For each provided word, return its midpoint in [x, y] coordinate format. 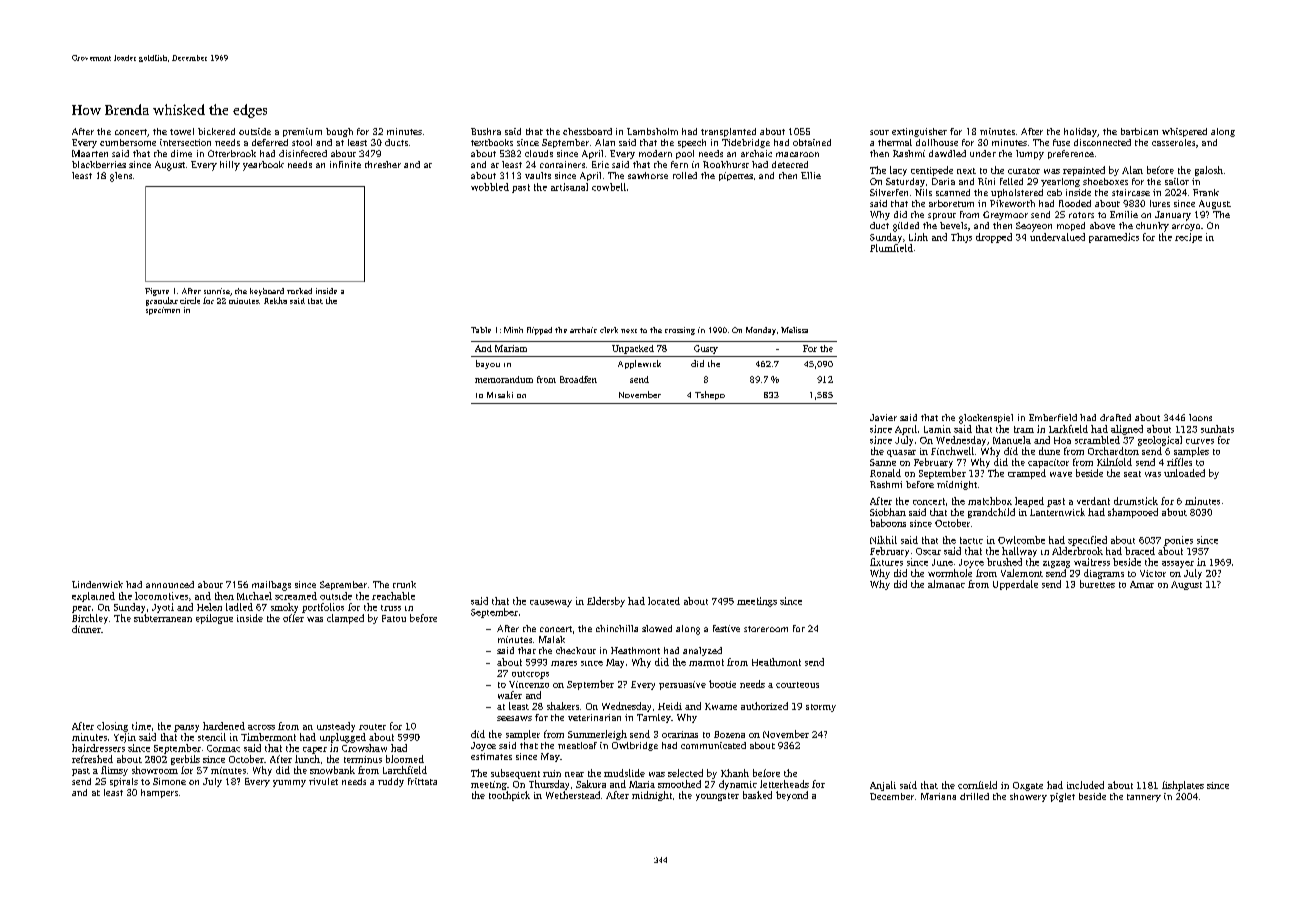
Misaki [500, 394]
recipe [1188, 238]
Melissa [794, 330]
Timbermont [268, 737]
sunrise [217, 291]
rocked [299, 291]
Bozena [729, 734]
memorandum [504, 379]
